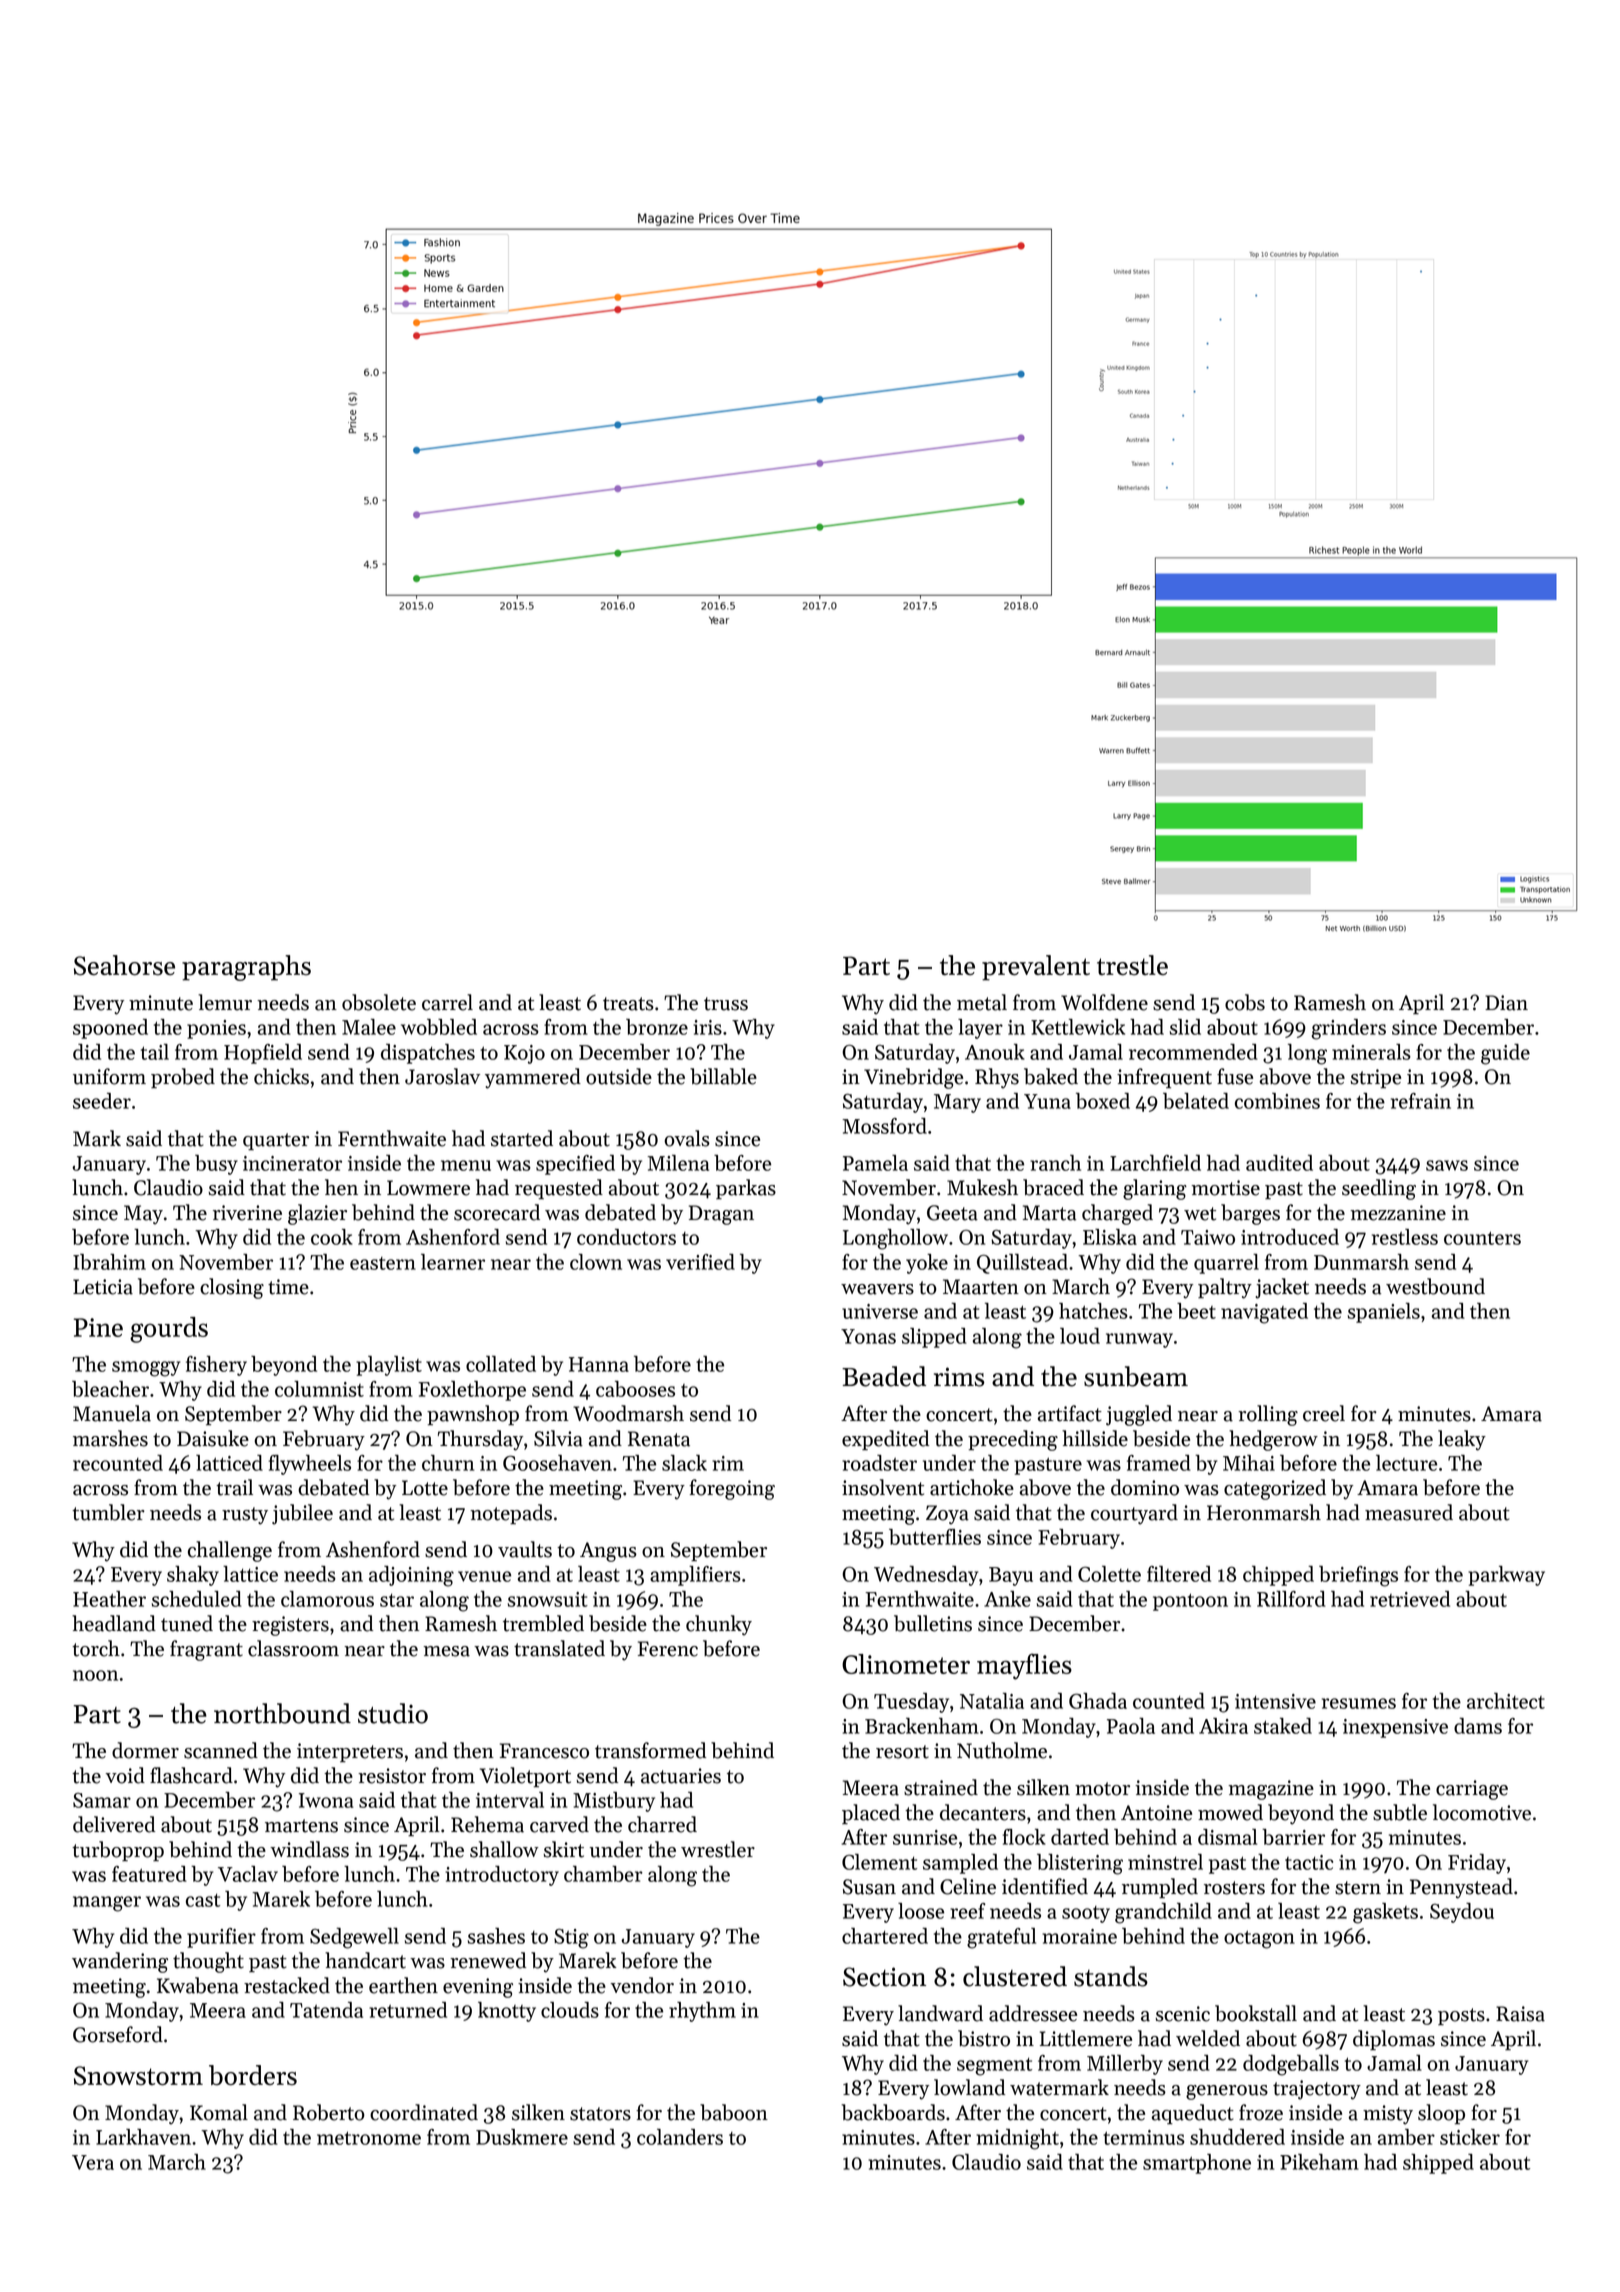 This screenshot has width=1620, height=2292. What do you see at coordinates (1132, 965) in the screenshot?
I see `trestle` at bounding box center [1132, 965].
